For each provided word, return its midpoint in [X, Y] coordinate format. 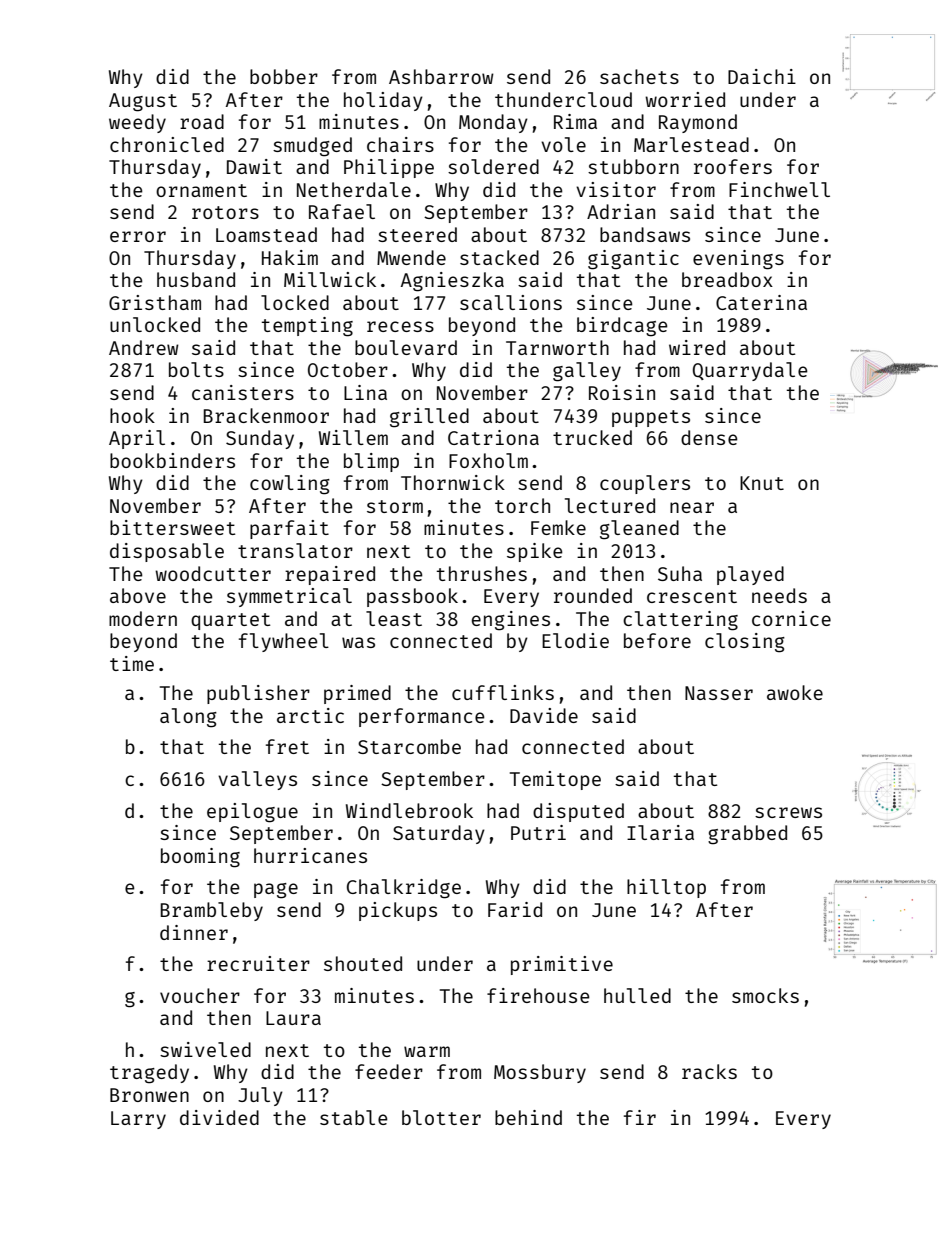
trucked [592, 437]
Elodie [575, 640]
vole [563, 144]
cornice [791, 618]
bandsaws [645, 234]
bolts [196, 369]
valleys [257, 780]
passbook [412, 597]
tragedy [149, 1074]
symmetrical [289, 597]
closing [745, 643]
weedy [137, 123]
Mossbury [540, 1073]
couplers [645, 484]
